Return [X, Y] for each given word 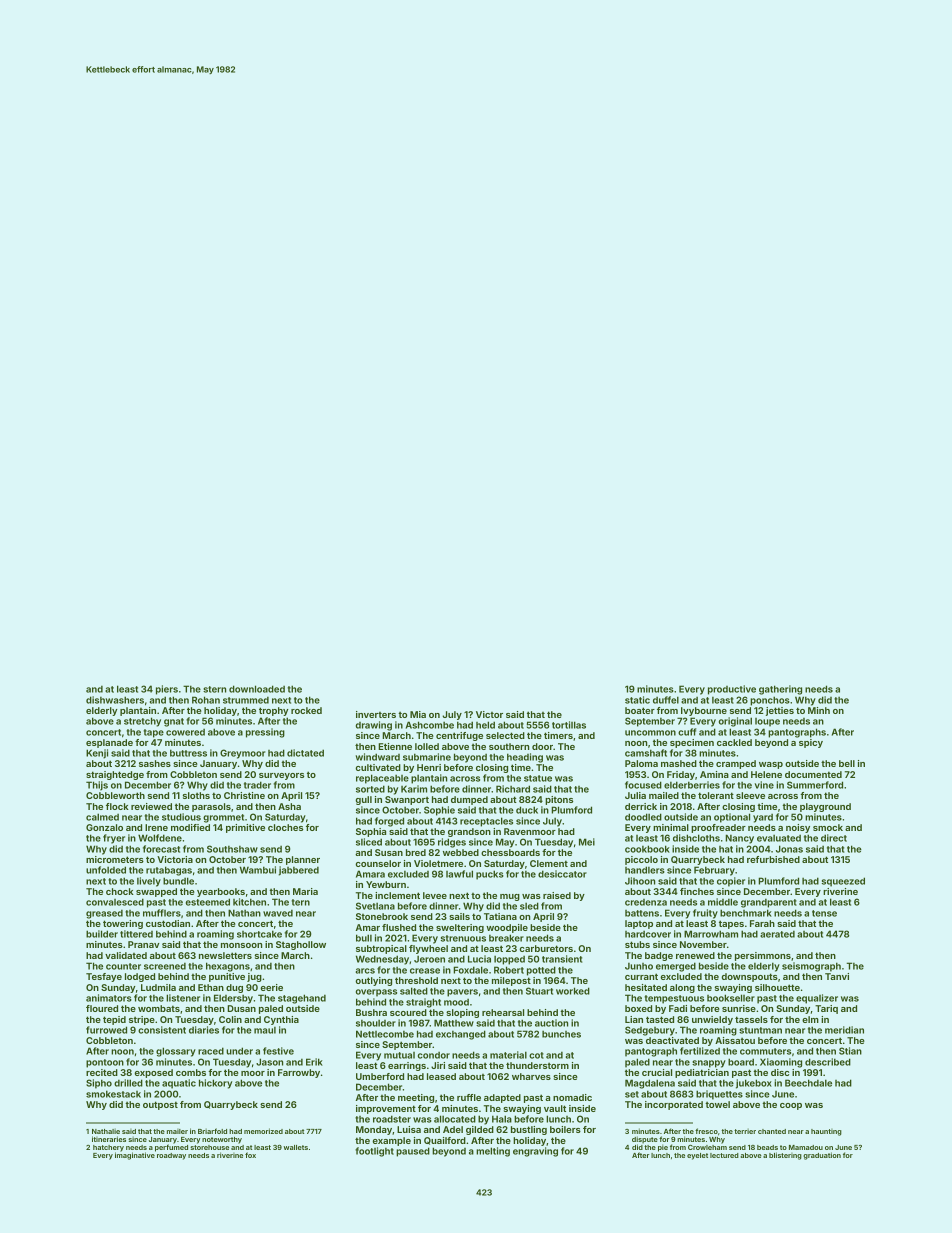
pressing [265, 733]
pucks [490, 875]
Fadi [678, 1008]
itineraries [109, 1139]
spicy [811, 743]
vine [764, 785]
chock [120, 891]
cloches [285, 827]
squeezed [843, 882]
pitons [559, 800]
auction [551, 1023]
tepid [114, 1020]
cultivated [378, 767]
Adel [453, 1129]
